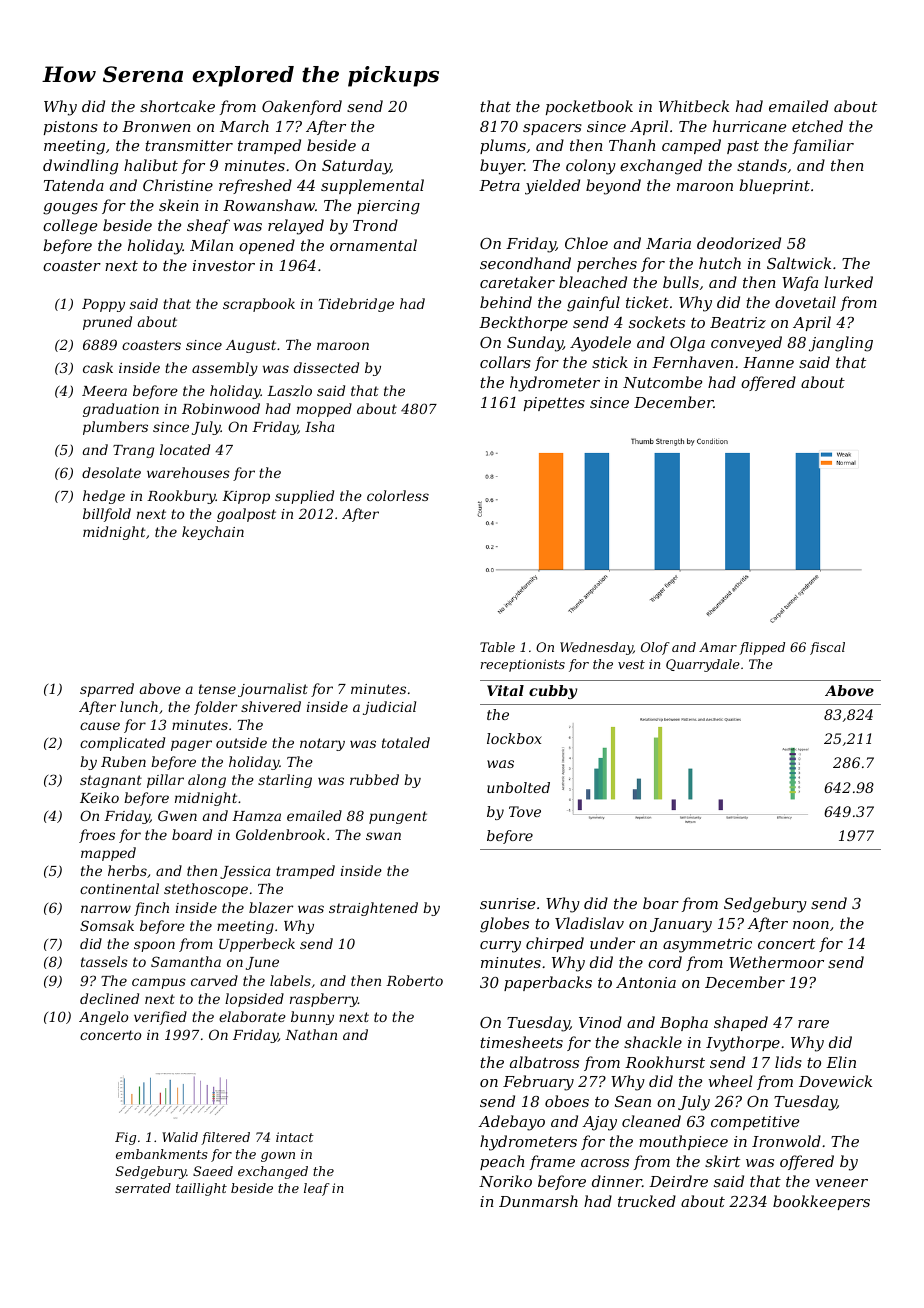 This screenshot has height=1308, width=924. Describe the element at coordinates (739, 243) in the screenshot. I see `deodorized` at that location.
